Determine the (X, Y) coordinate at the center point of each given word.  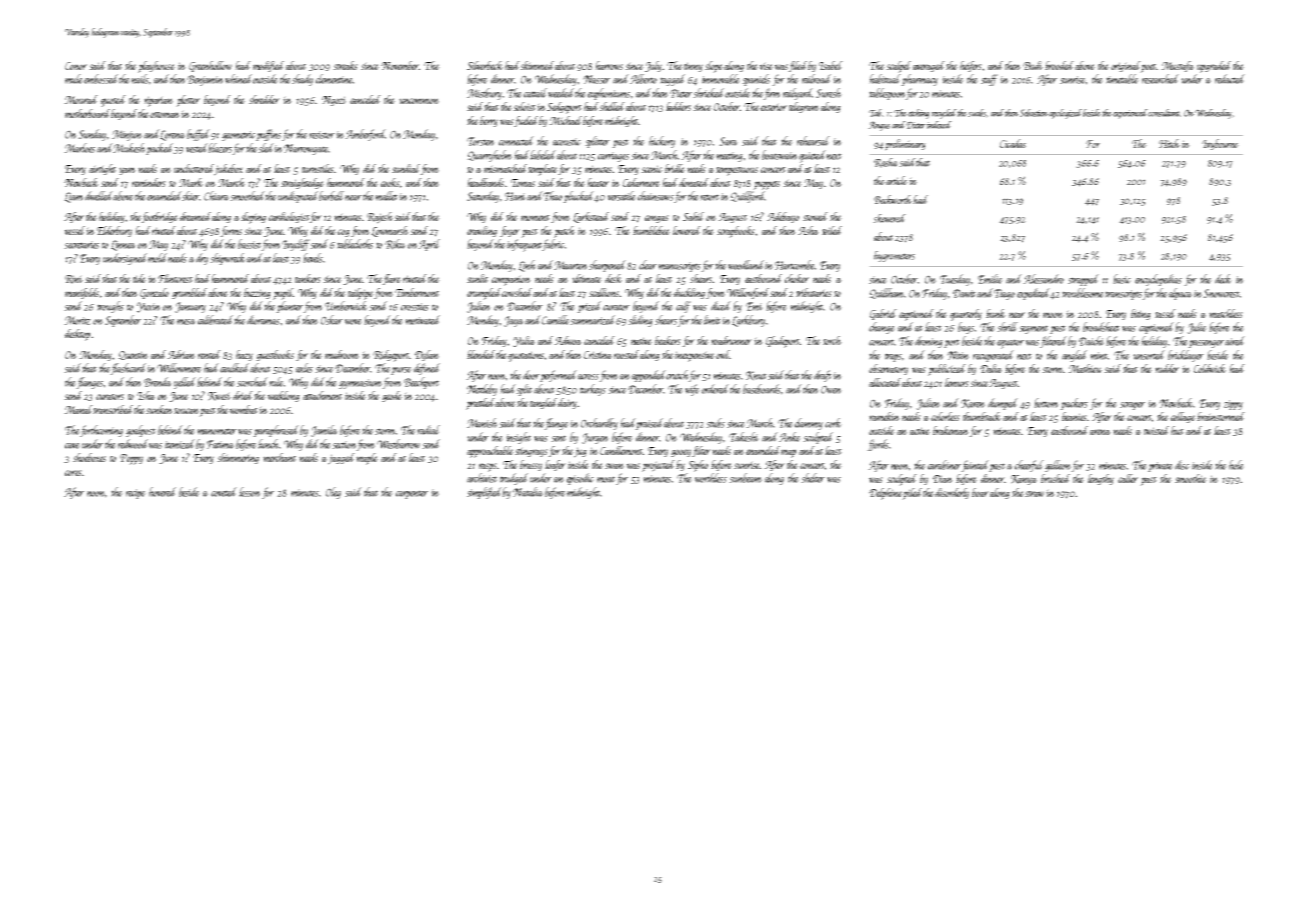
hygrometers (894, 256)
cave (72, 446)
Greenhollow (210, 66)
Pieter (681, 93)
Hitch (1169, 143)
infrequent (525, 245)
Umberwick (346, 306)
